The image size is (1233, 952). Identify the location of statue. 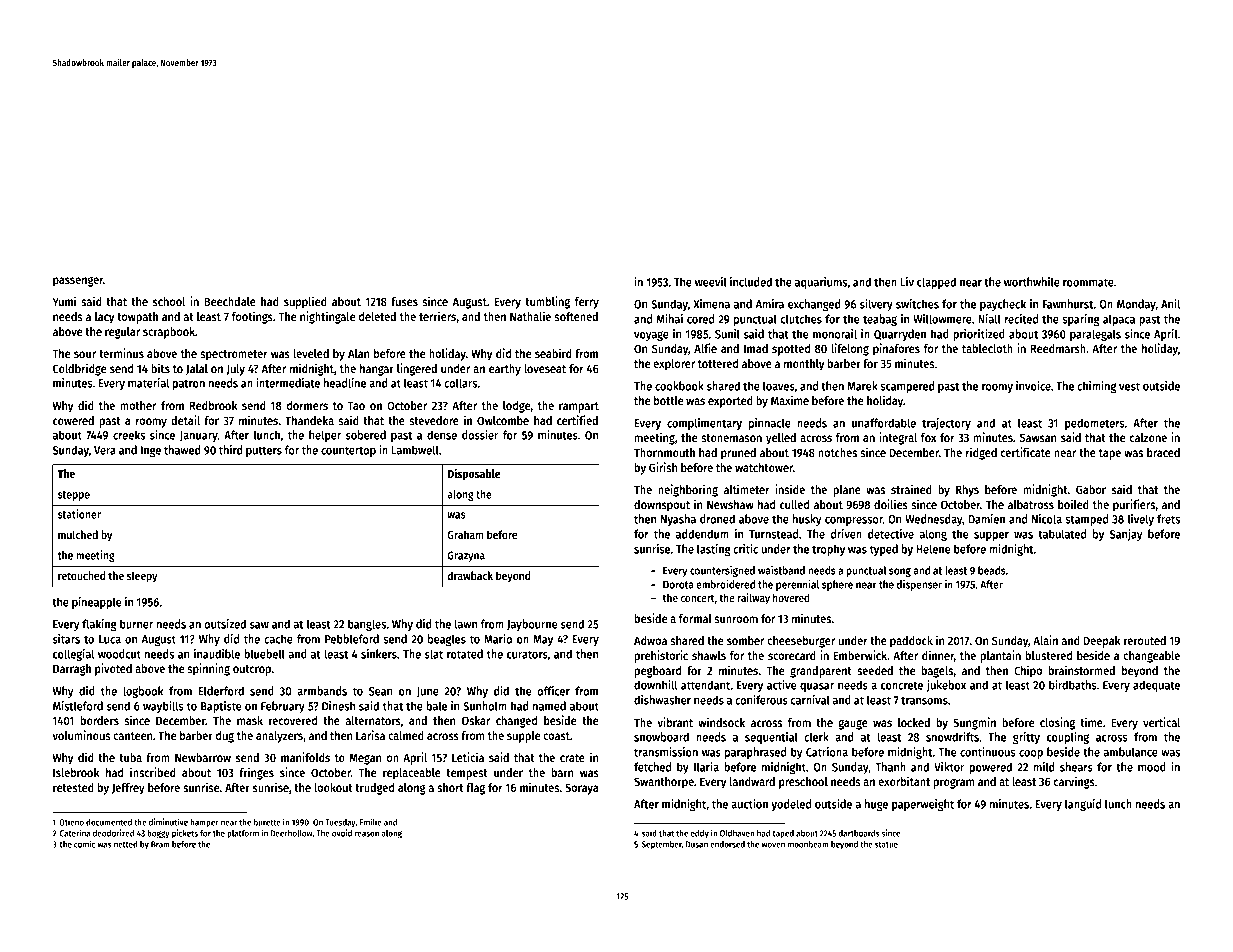
(886, 844).
